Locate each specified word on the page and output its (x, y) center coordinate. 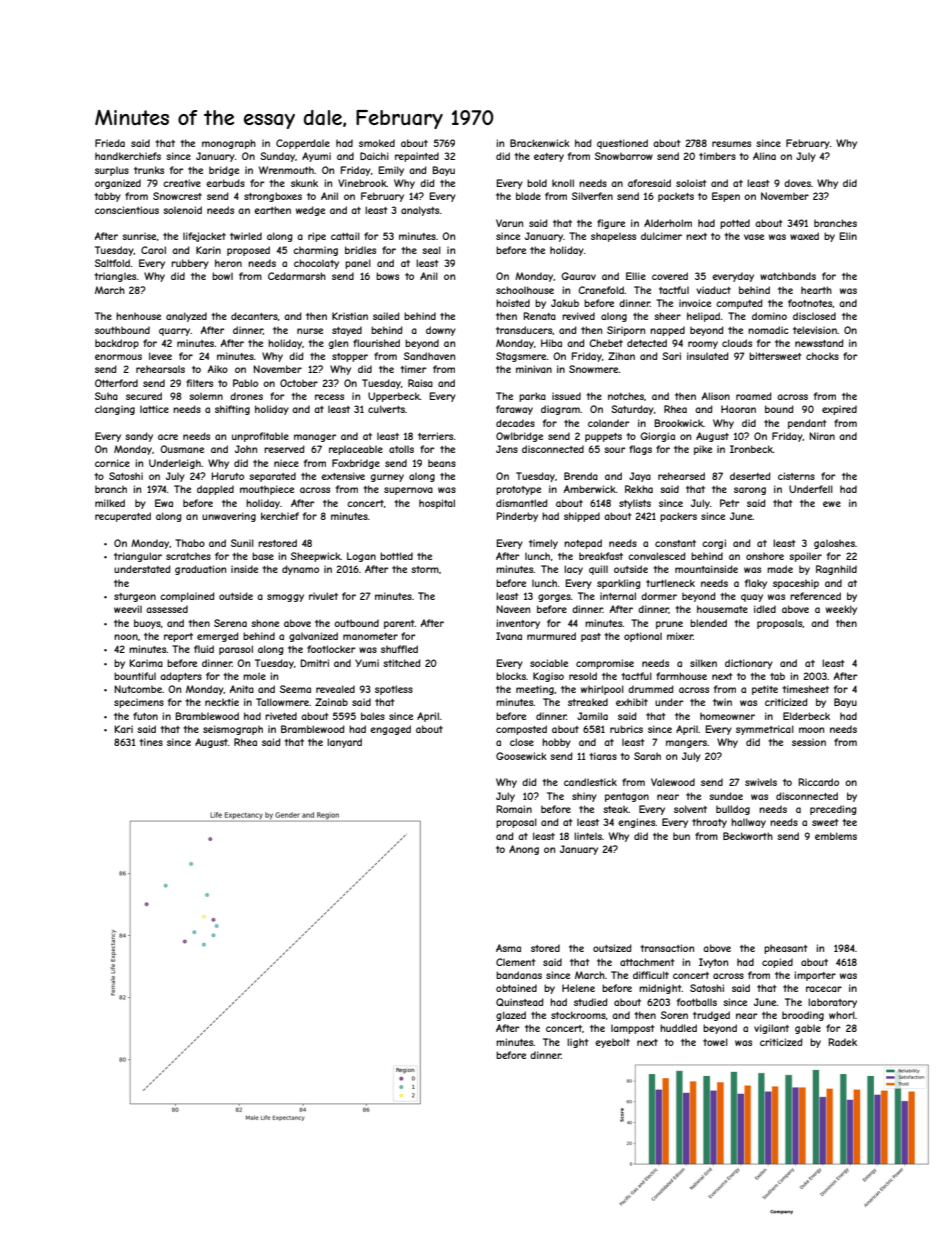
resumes (731, 144)
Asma (508, 948)
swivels (761, 782)
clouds (737, 343)
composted (521, 730)
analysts (420, 211)
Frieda (110, 143)
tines (151, 742)
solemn (206, 396)
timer (413, 369)
